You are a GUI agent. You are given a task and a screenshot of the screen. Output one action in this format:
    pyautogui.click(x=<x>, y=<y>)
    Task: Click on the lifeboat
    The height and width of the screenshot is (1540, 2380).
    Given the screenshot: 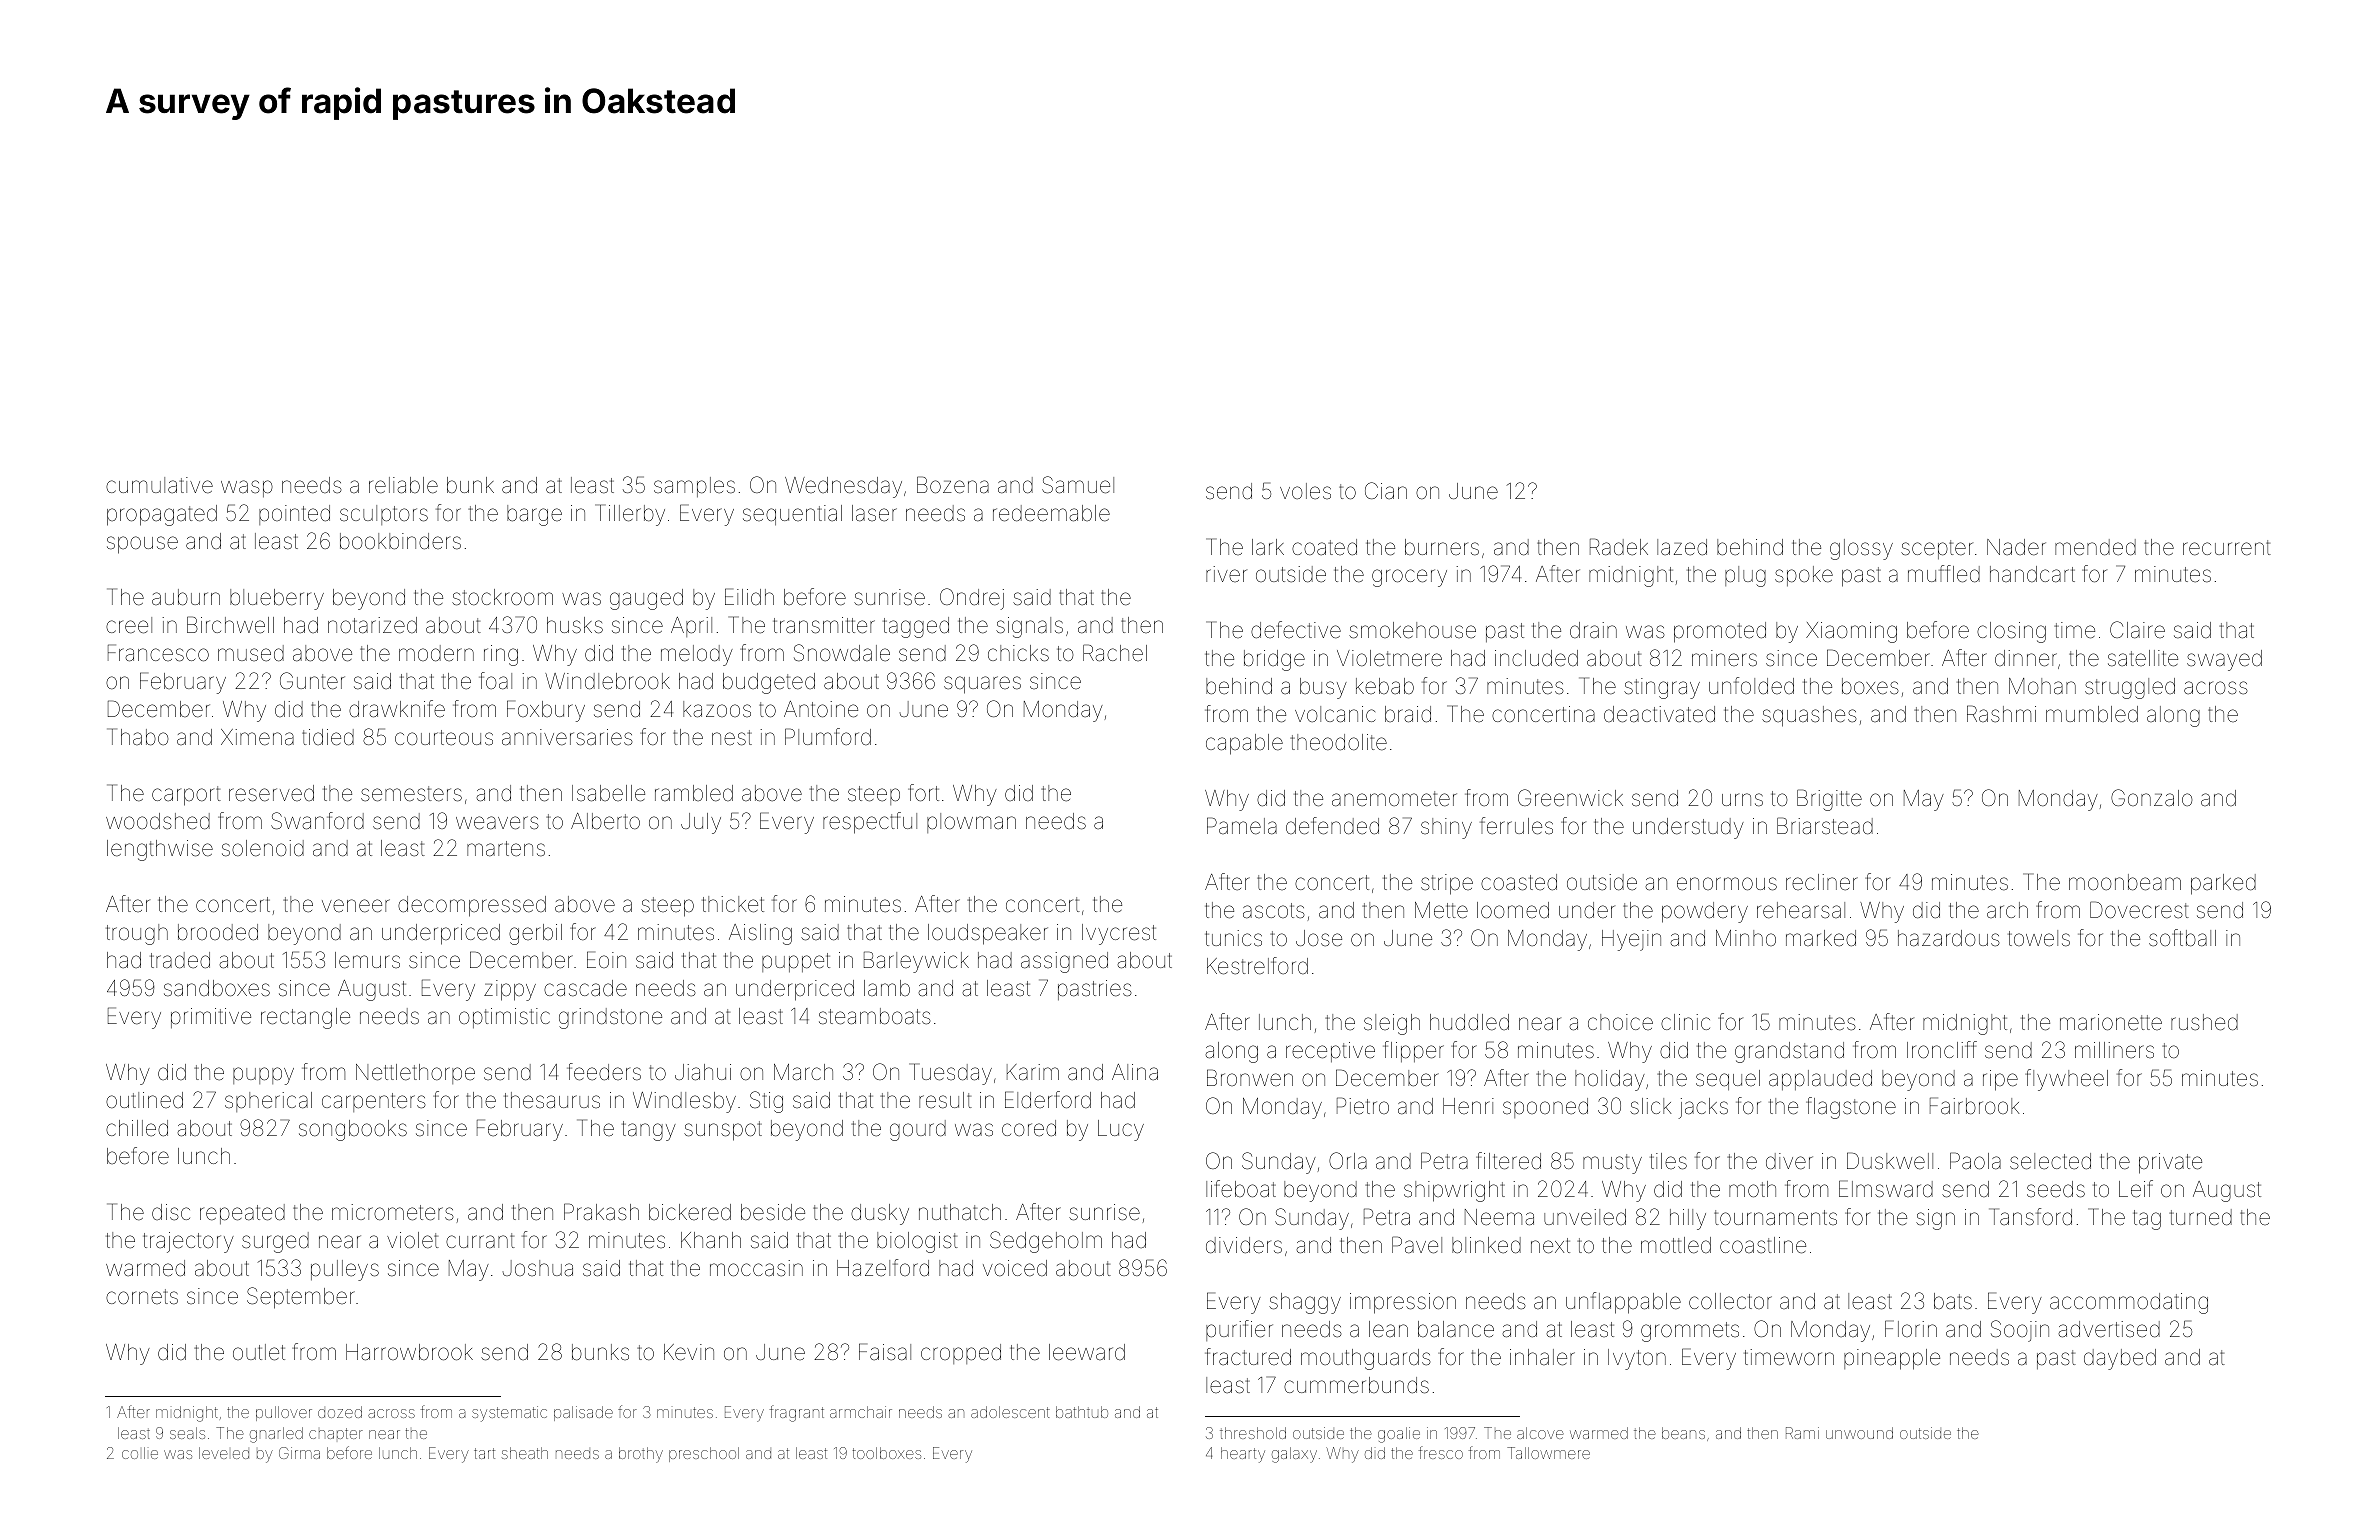 What is the action you would take?
    pyautogui.click(x=1241, y=1188)
